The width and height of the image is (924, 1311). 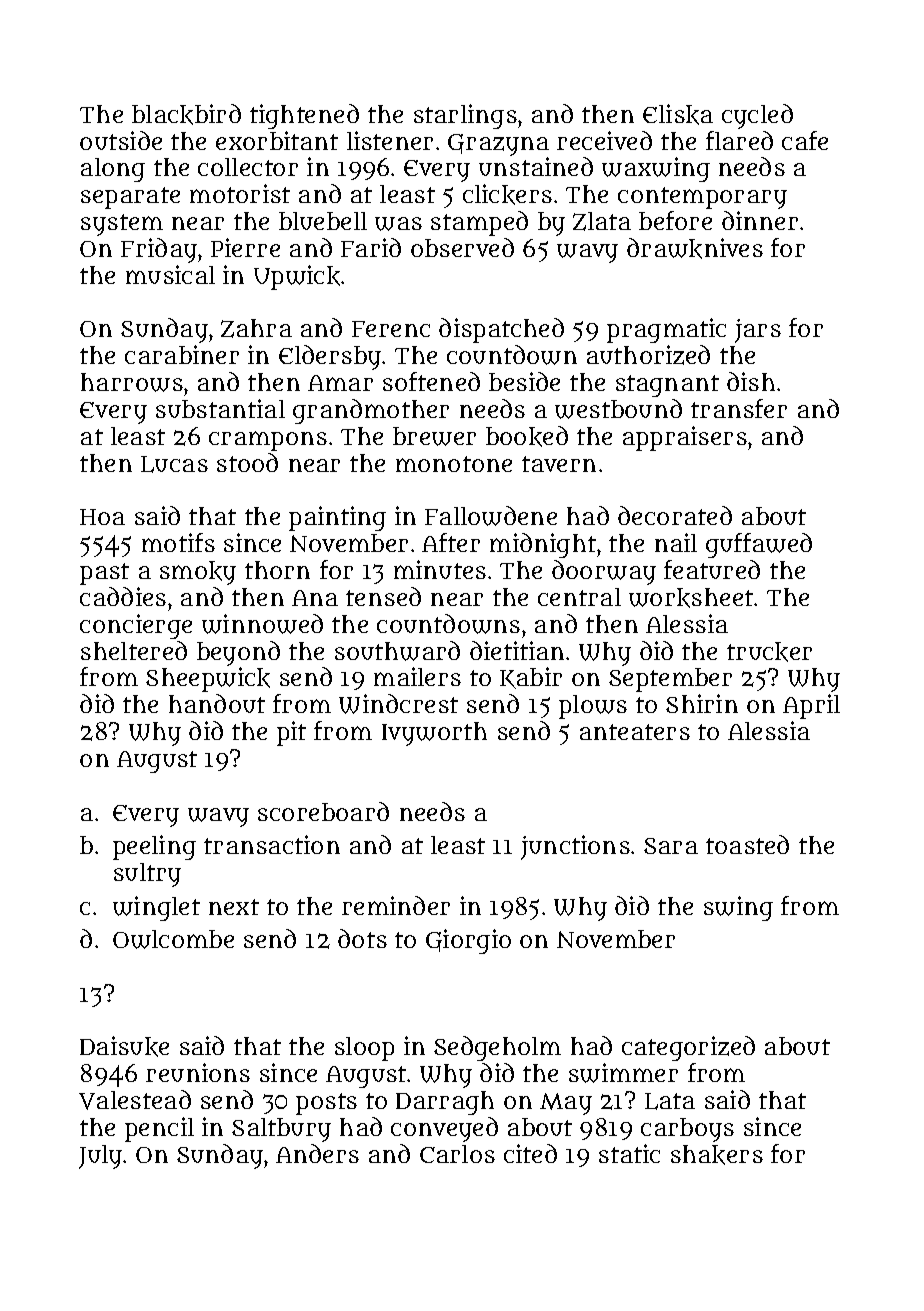 I want to click on stamped, so click(x=479, y=223).
